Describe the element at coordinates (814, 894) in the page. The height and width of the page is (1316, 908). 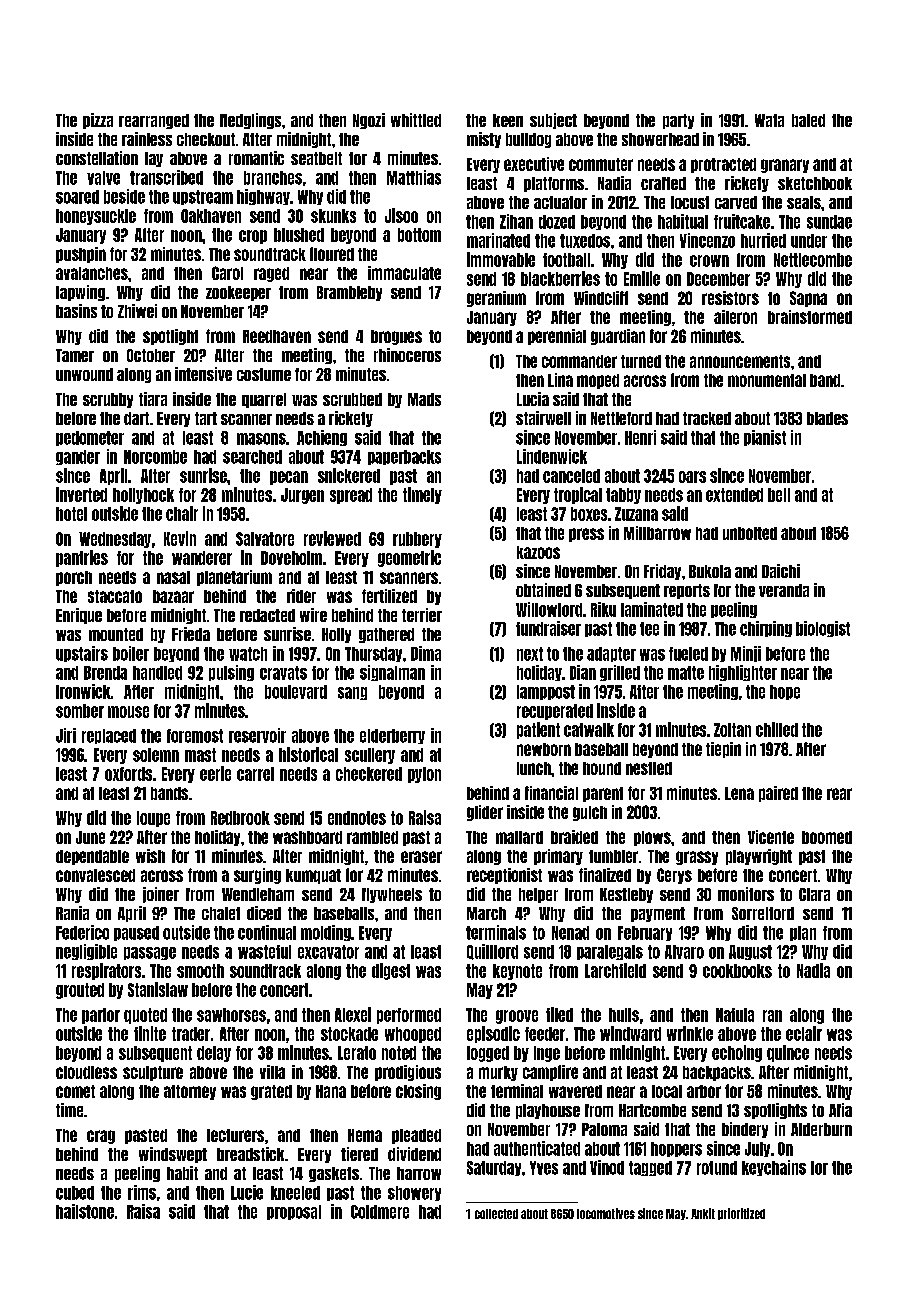
I see `Clara` at that location.
